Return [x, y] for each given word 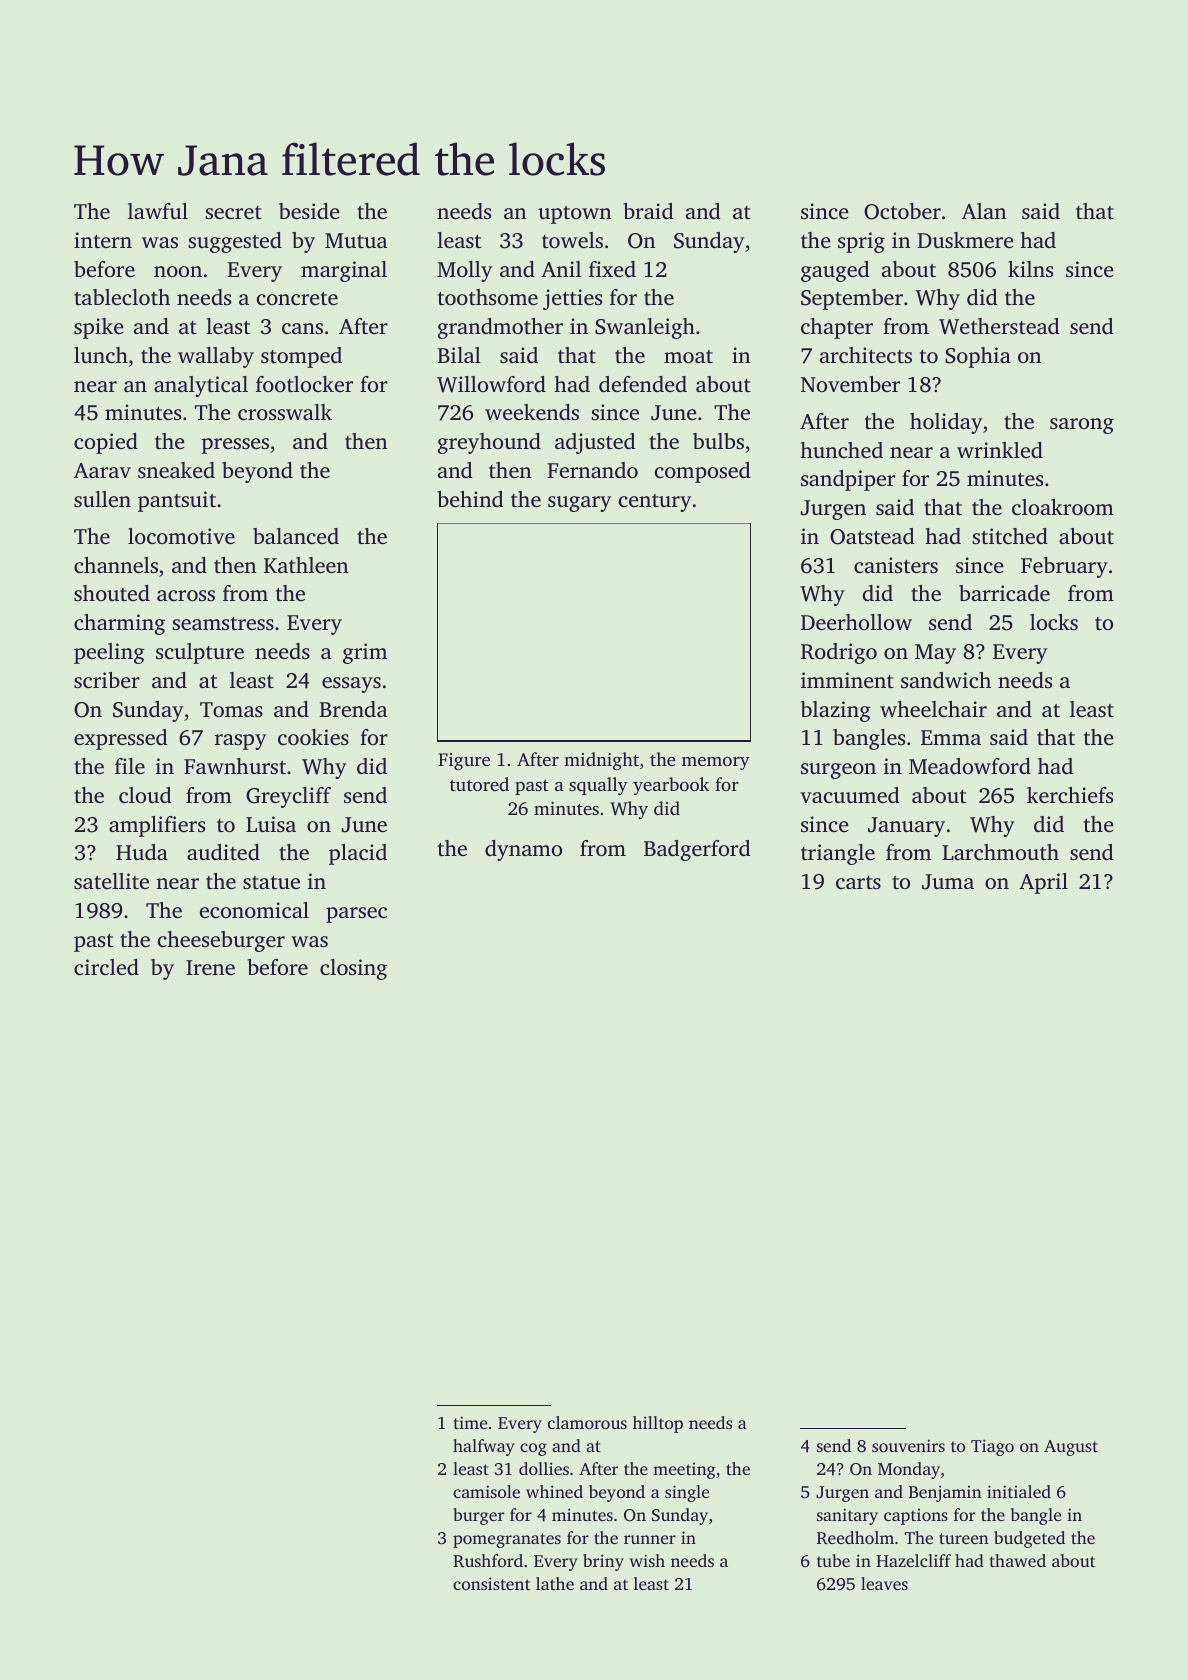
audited [223, 852]
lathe [555, 1583]
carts [858, 882]
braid [648, 211]
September [852, 299]
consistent [492, 1583]
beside [309, 211]
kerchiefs [1070, 795]
